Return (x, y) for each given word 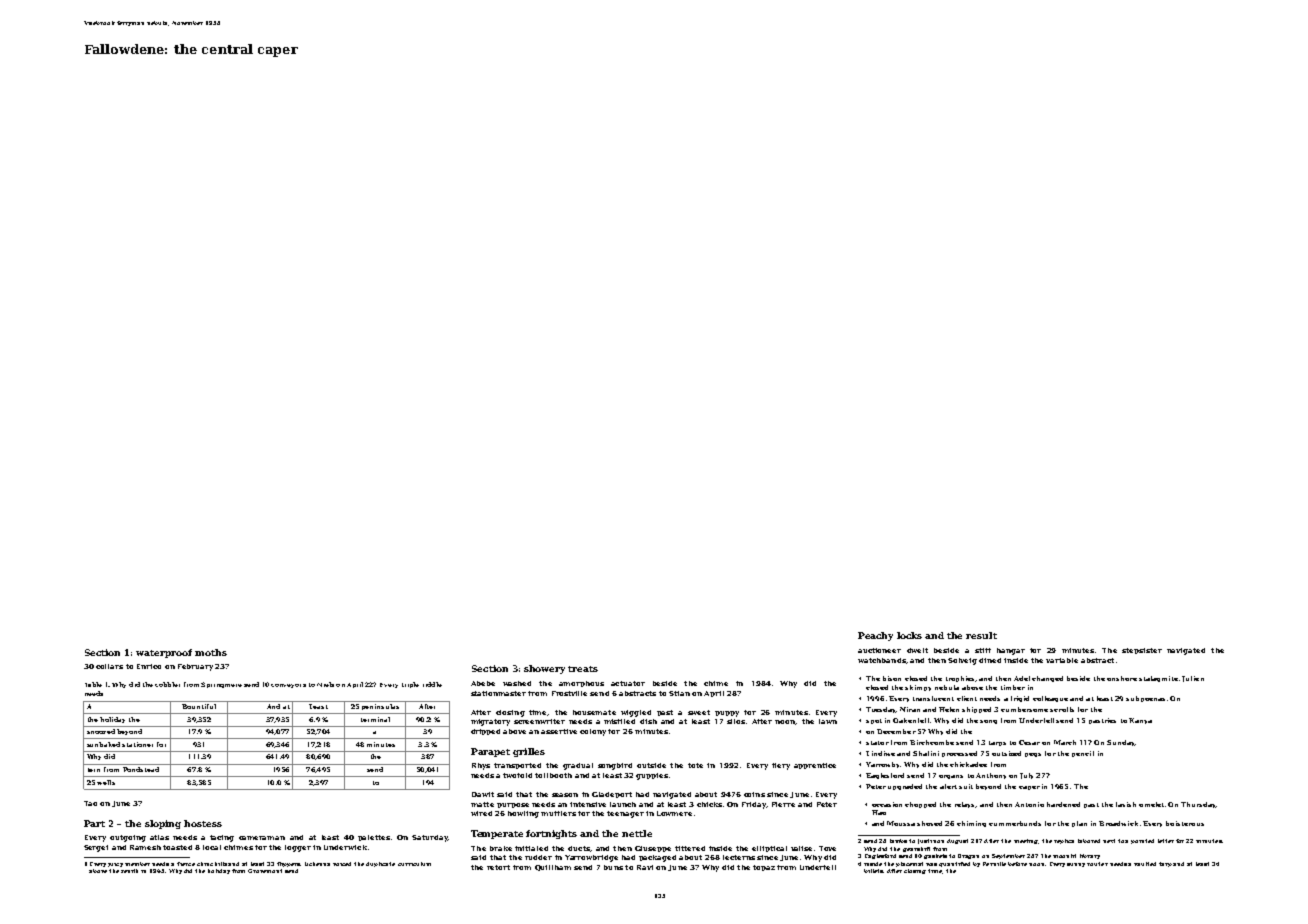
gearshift (916, 849)
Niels (325, 684)
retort (498, 867)
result (981, 635)
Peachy (875, 636)
